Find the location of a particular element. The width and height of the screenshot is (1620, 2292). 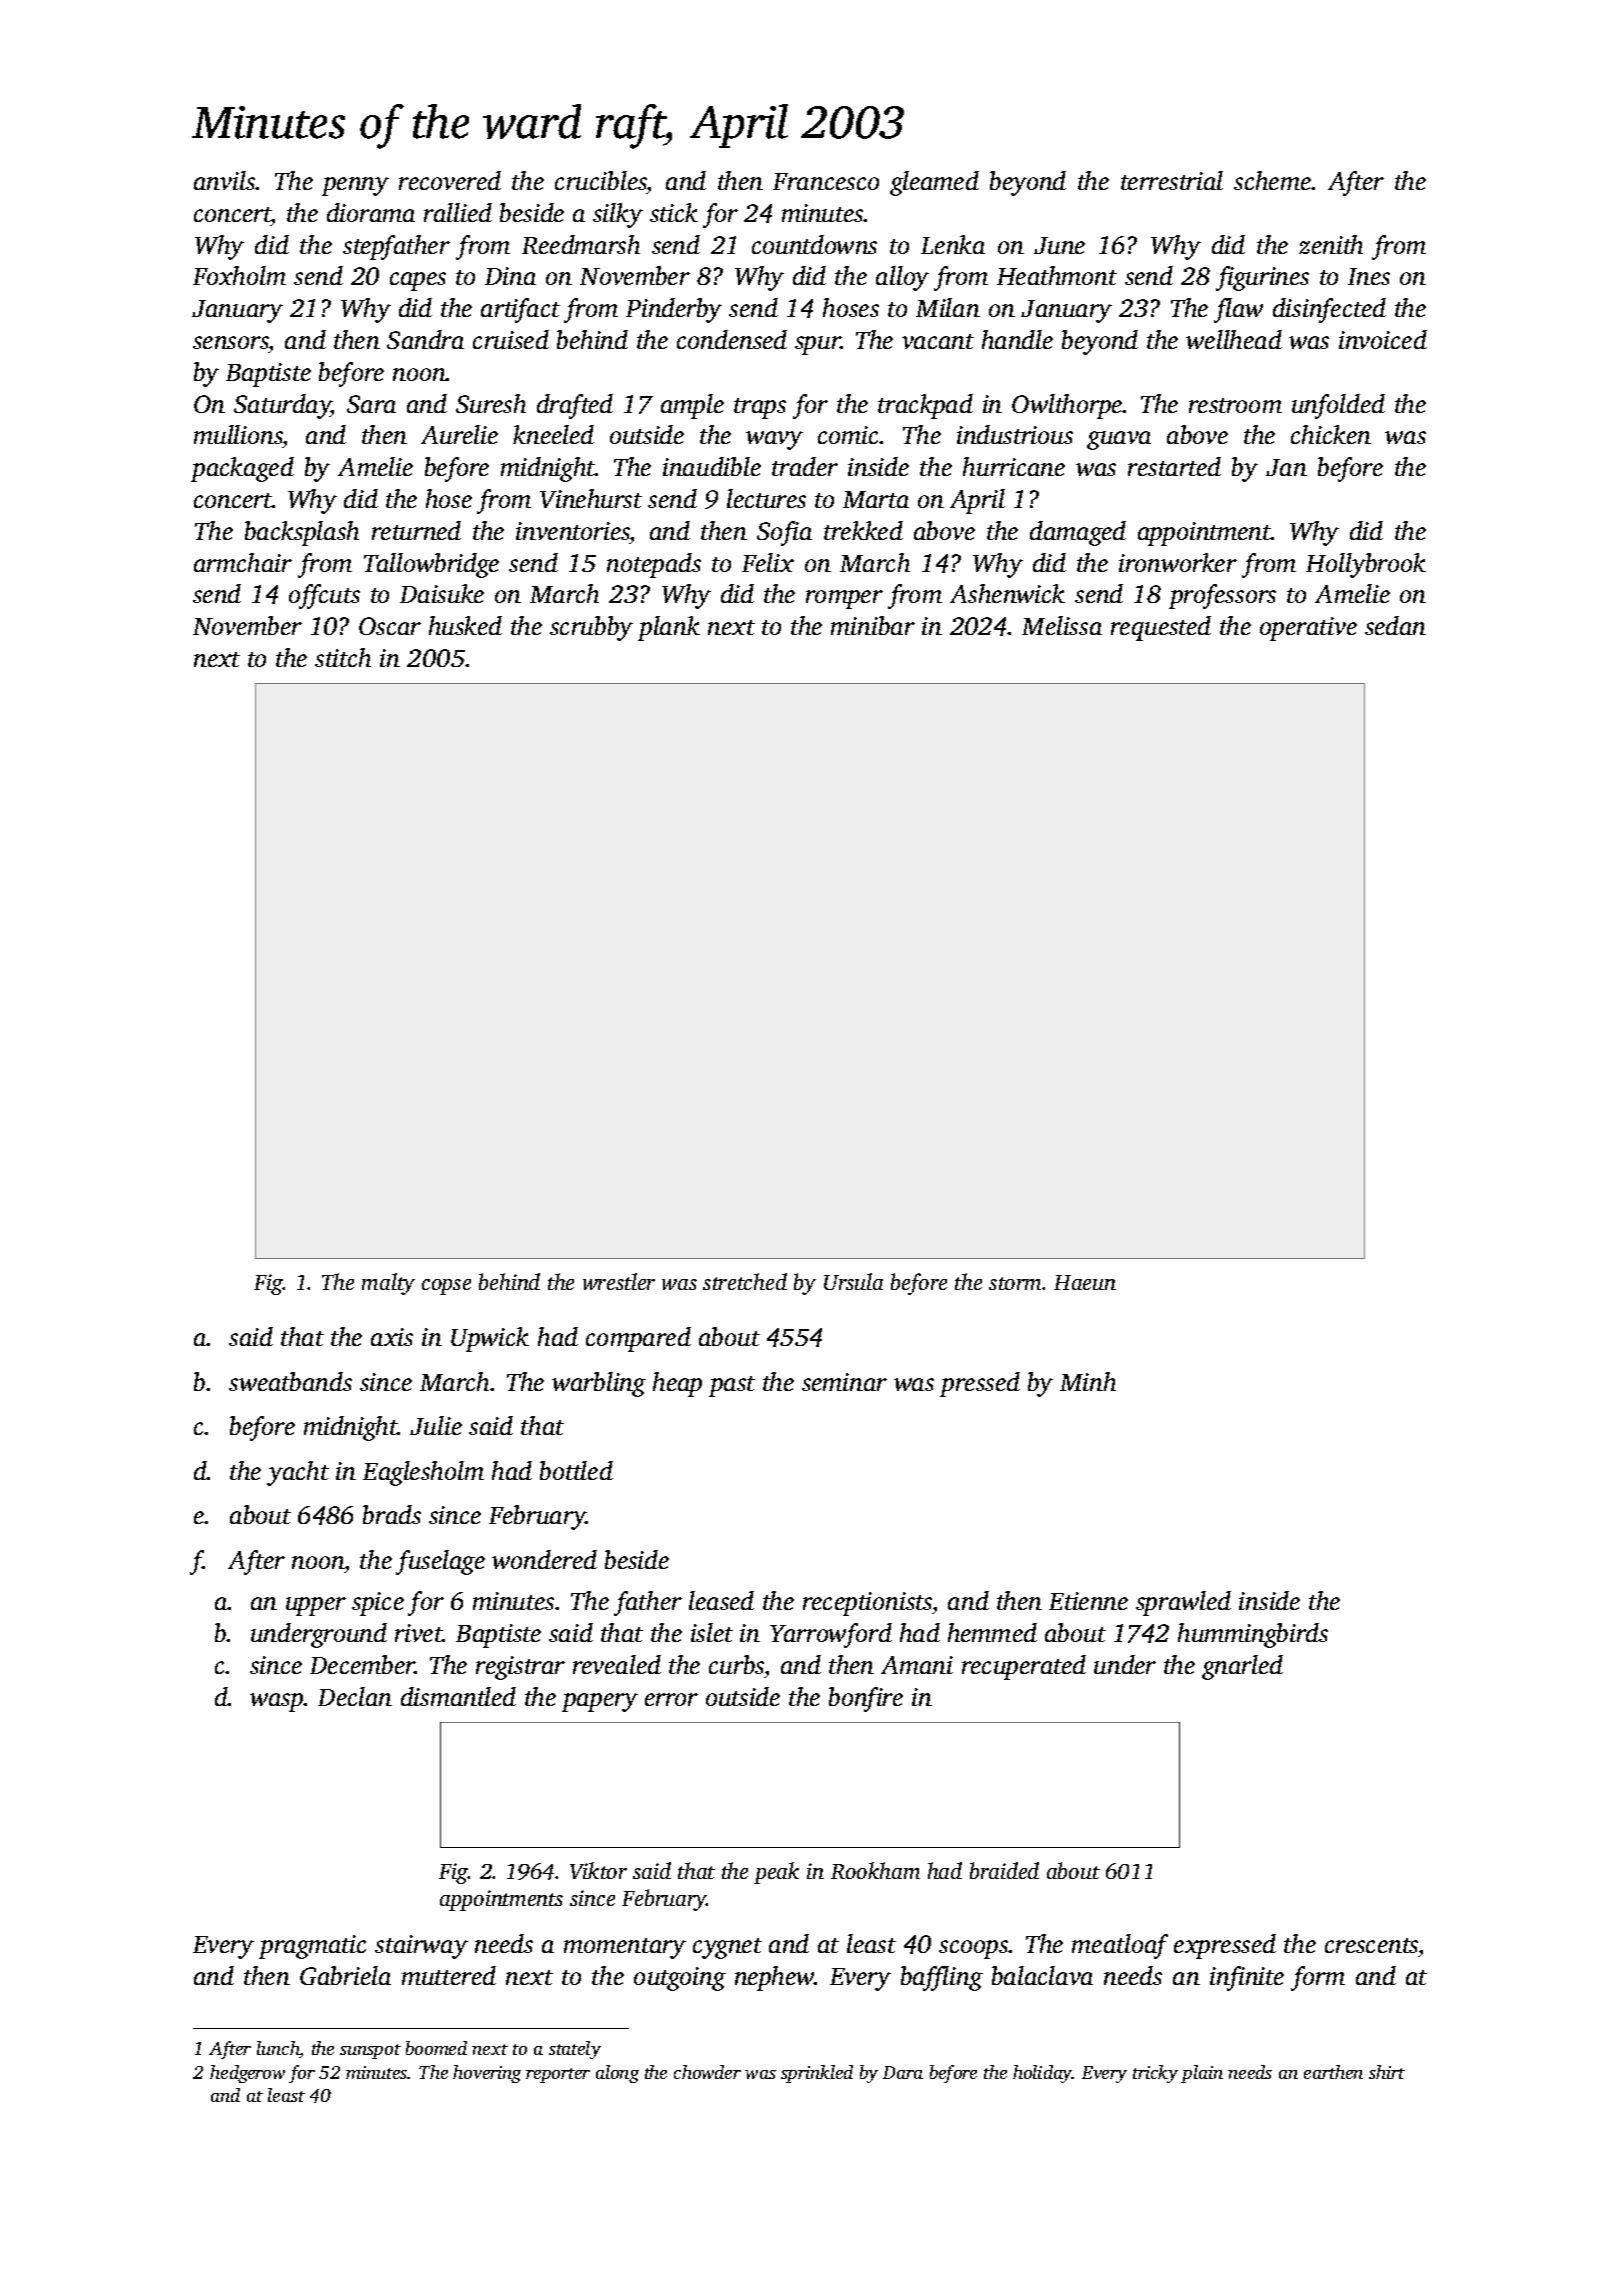

sensors is located at coordinates (231, 342).
